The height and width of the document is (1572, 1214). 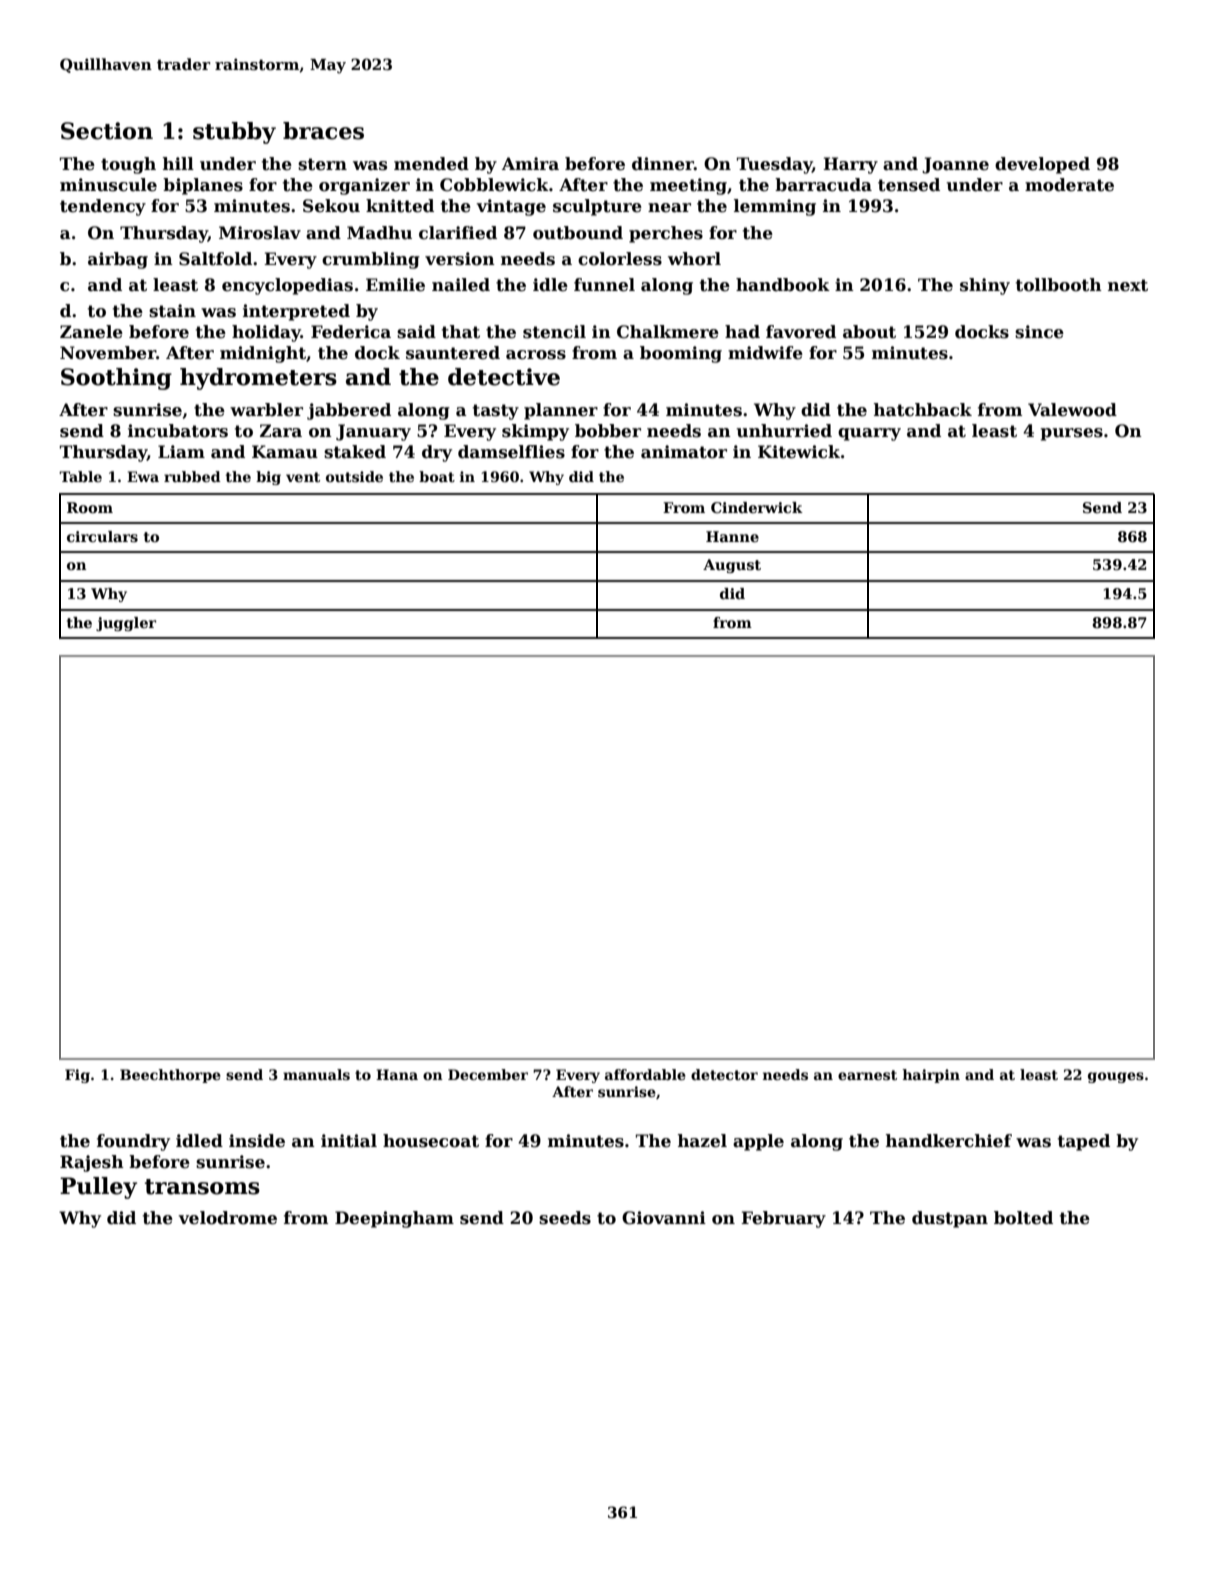 What do you see at coordinates (1084, 1142) in the document?
I see `taped` at bounding box center [1084, 1142].
